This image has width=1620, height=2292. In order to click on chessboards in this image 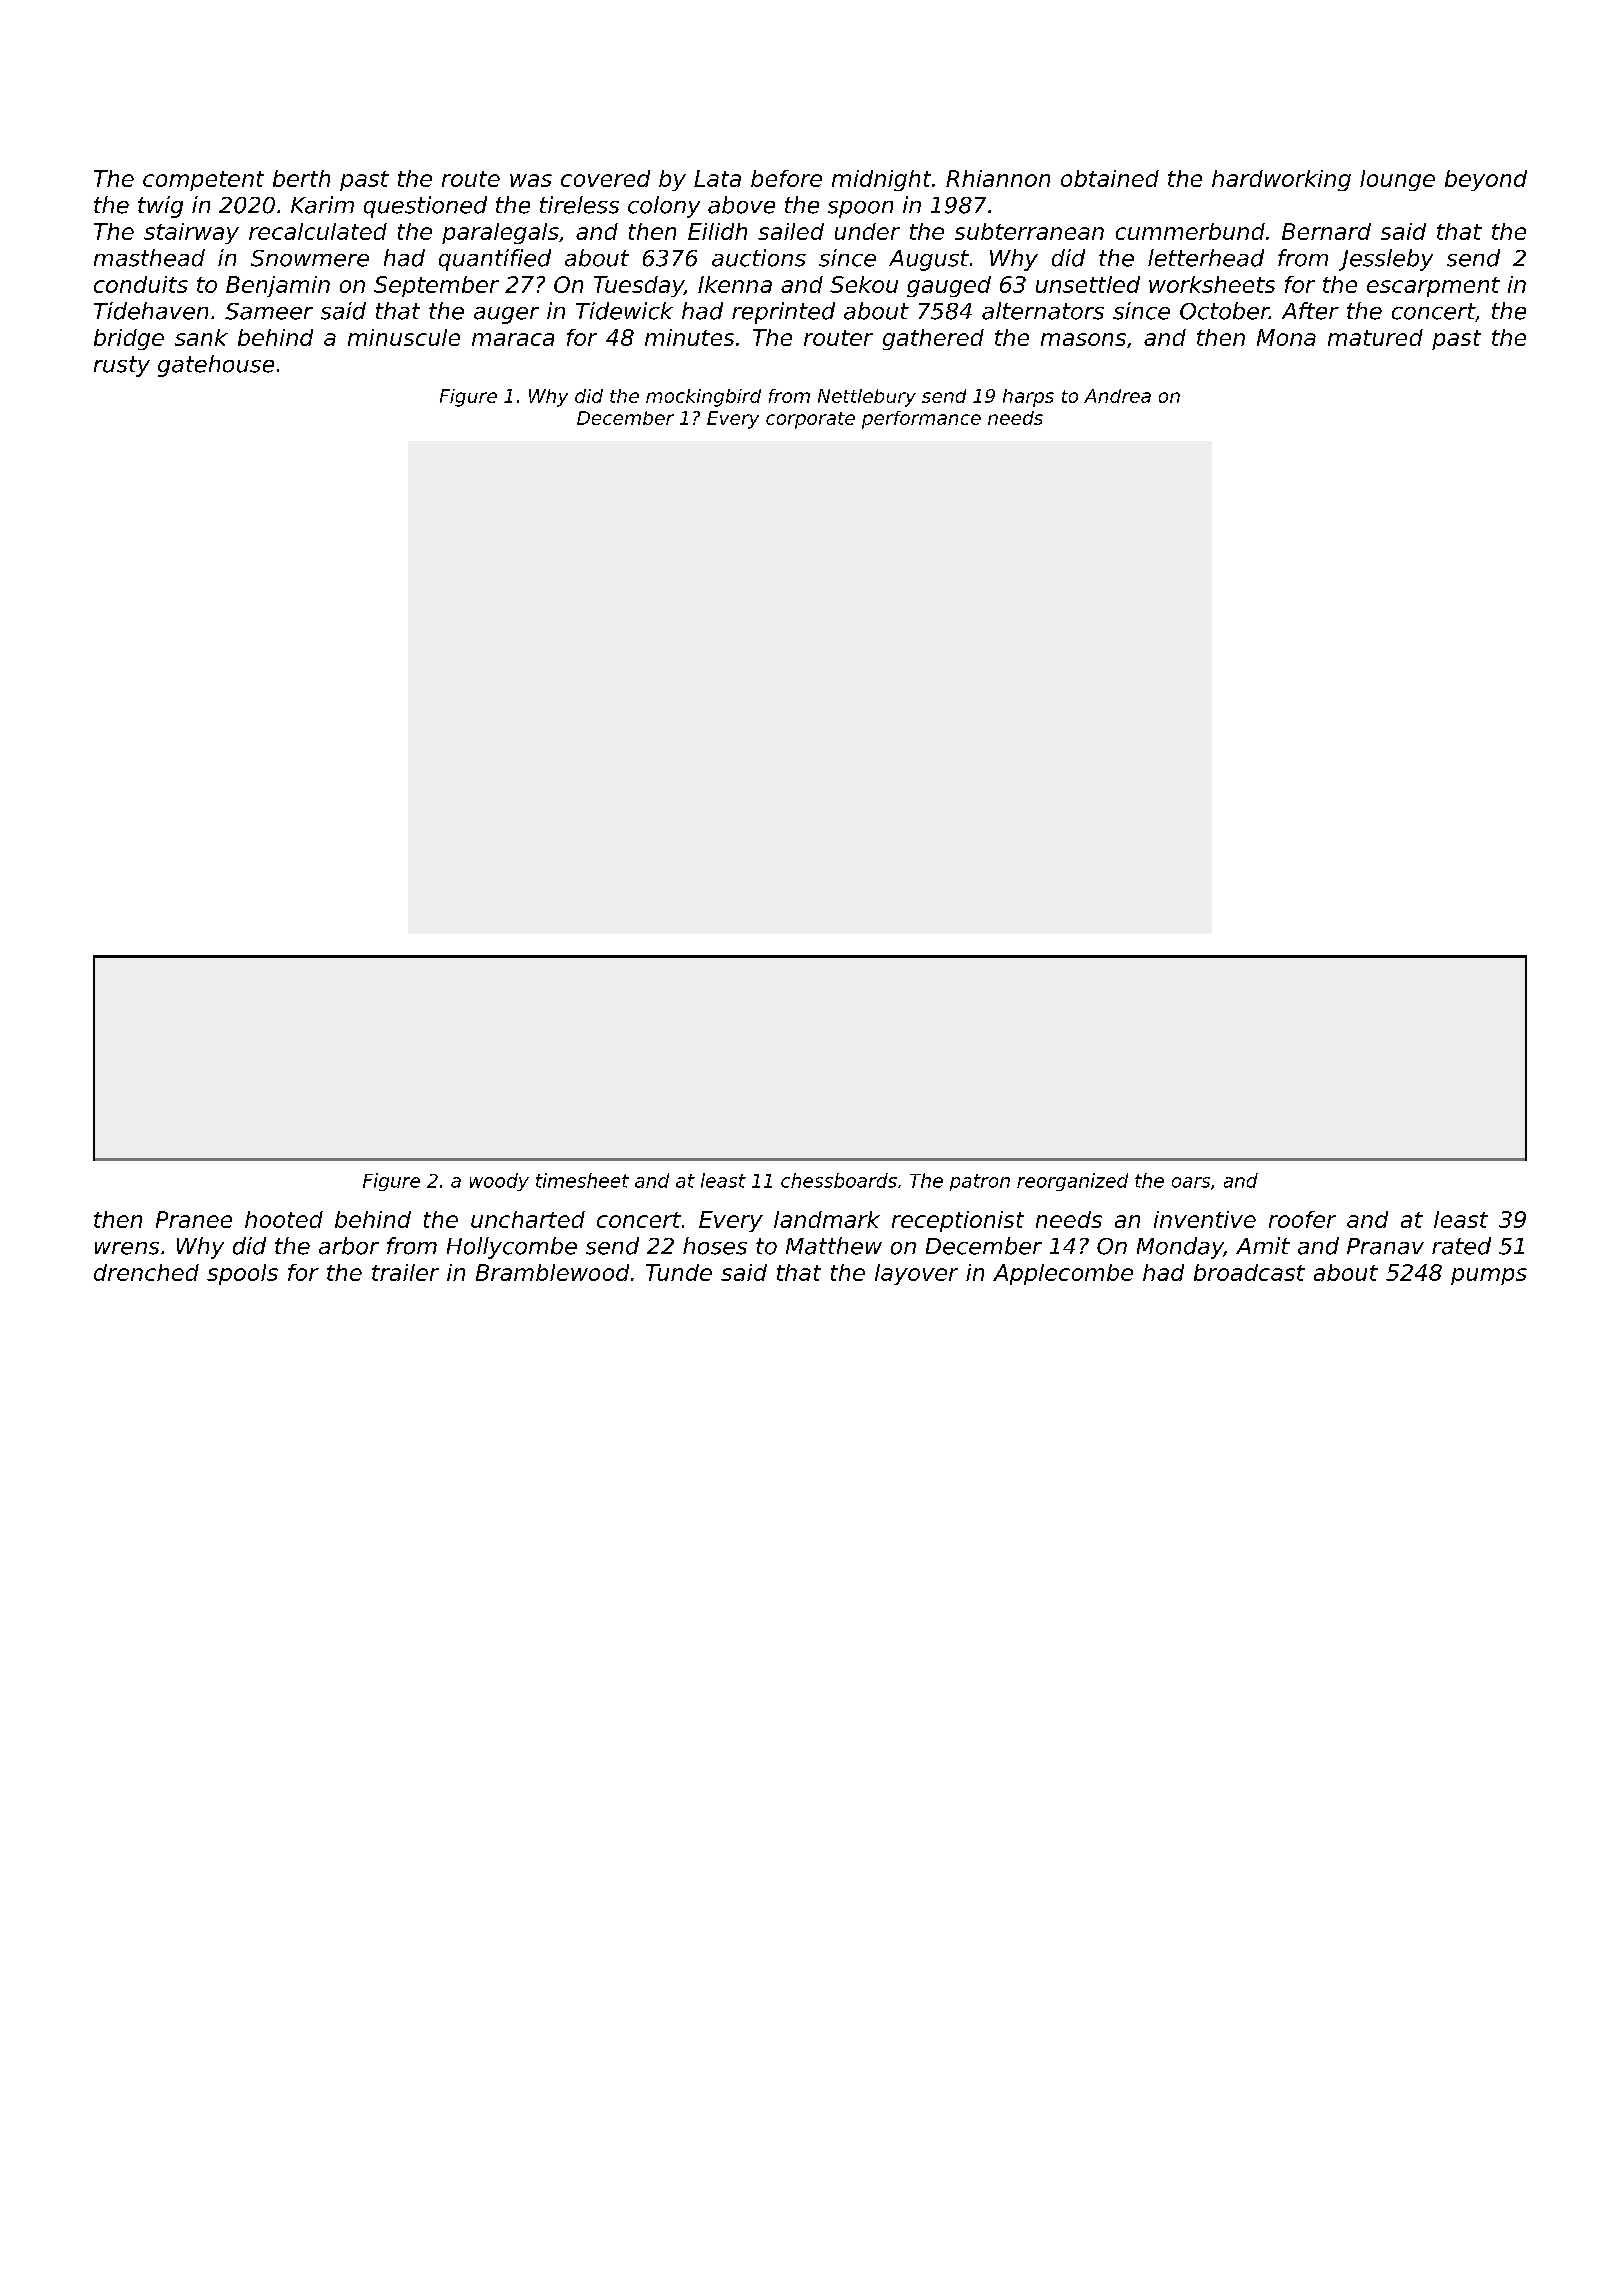, I will do `click(839, 1180)`.
